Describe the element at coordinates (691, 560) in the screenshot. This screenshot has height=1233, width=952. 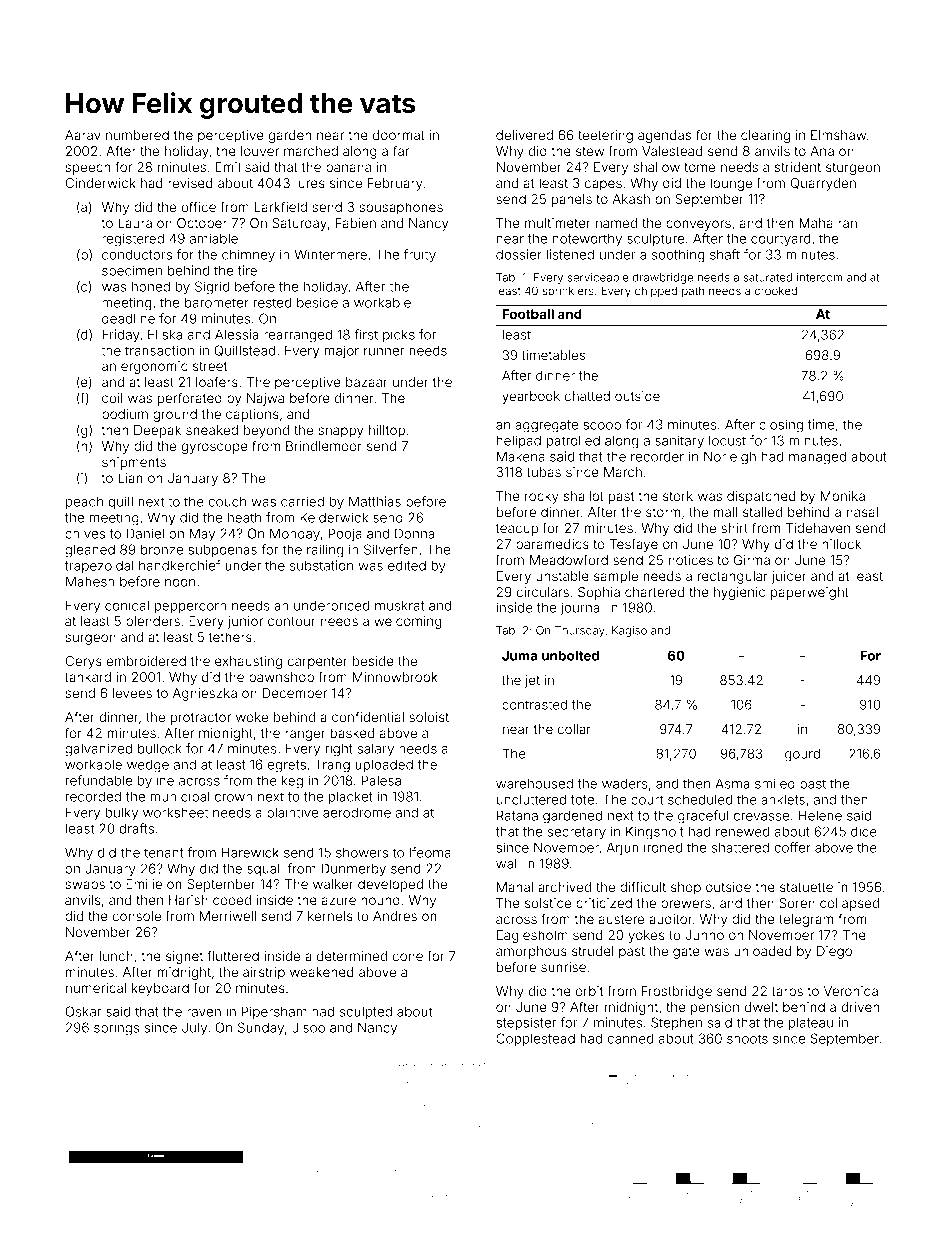
I see `notices` at that location.
